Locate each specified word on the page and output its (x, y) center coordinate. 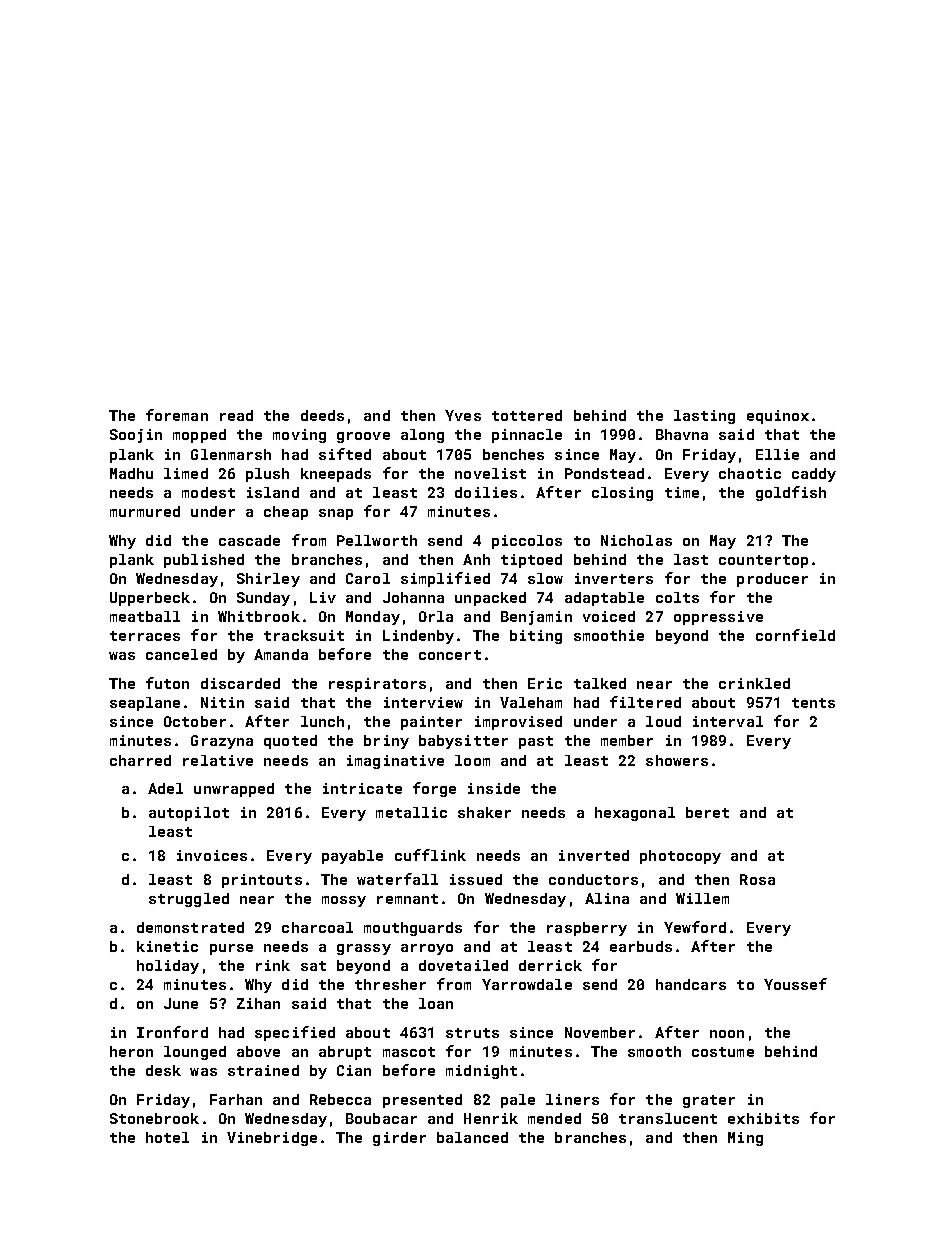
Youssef (795, 984)
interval (728, 721)
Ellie (777, 454)
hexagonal (635, 814)
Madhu (131, 473)
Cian (354, 1070)
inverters (614, 578)
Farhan (236, 1099)
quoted (290, 742)
